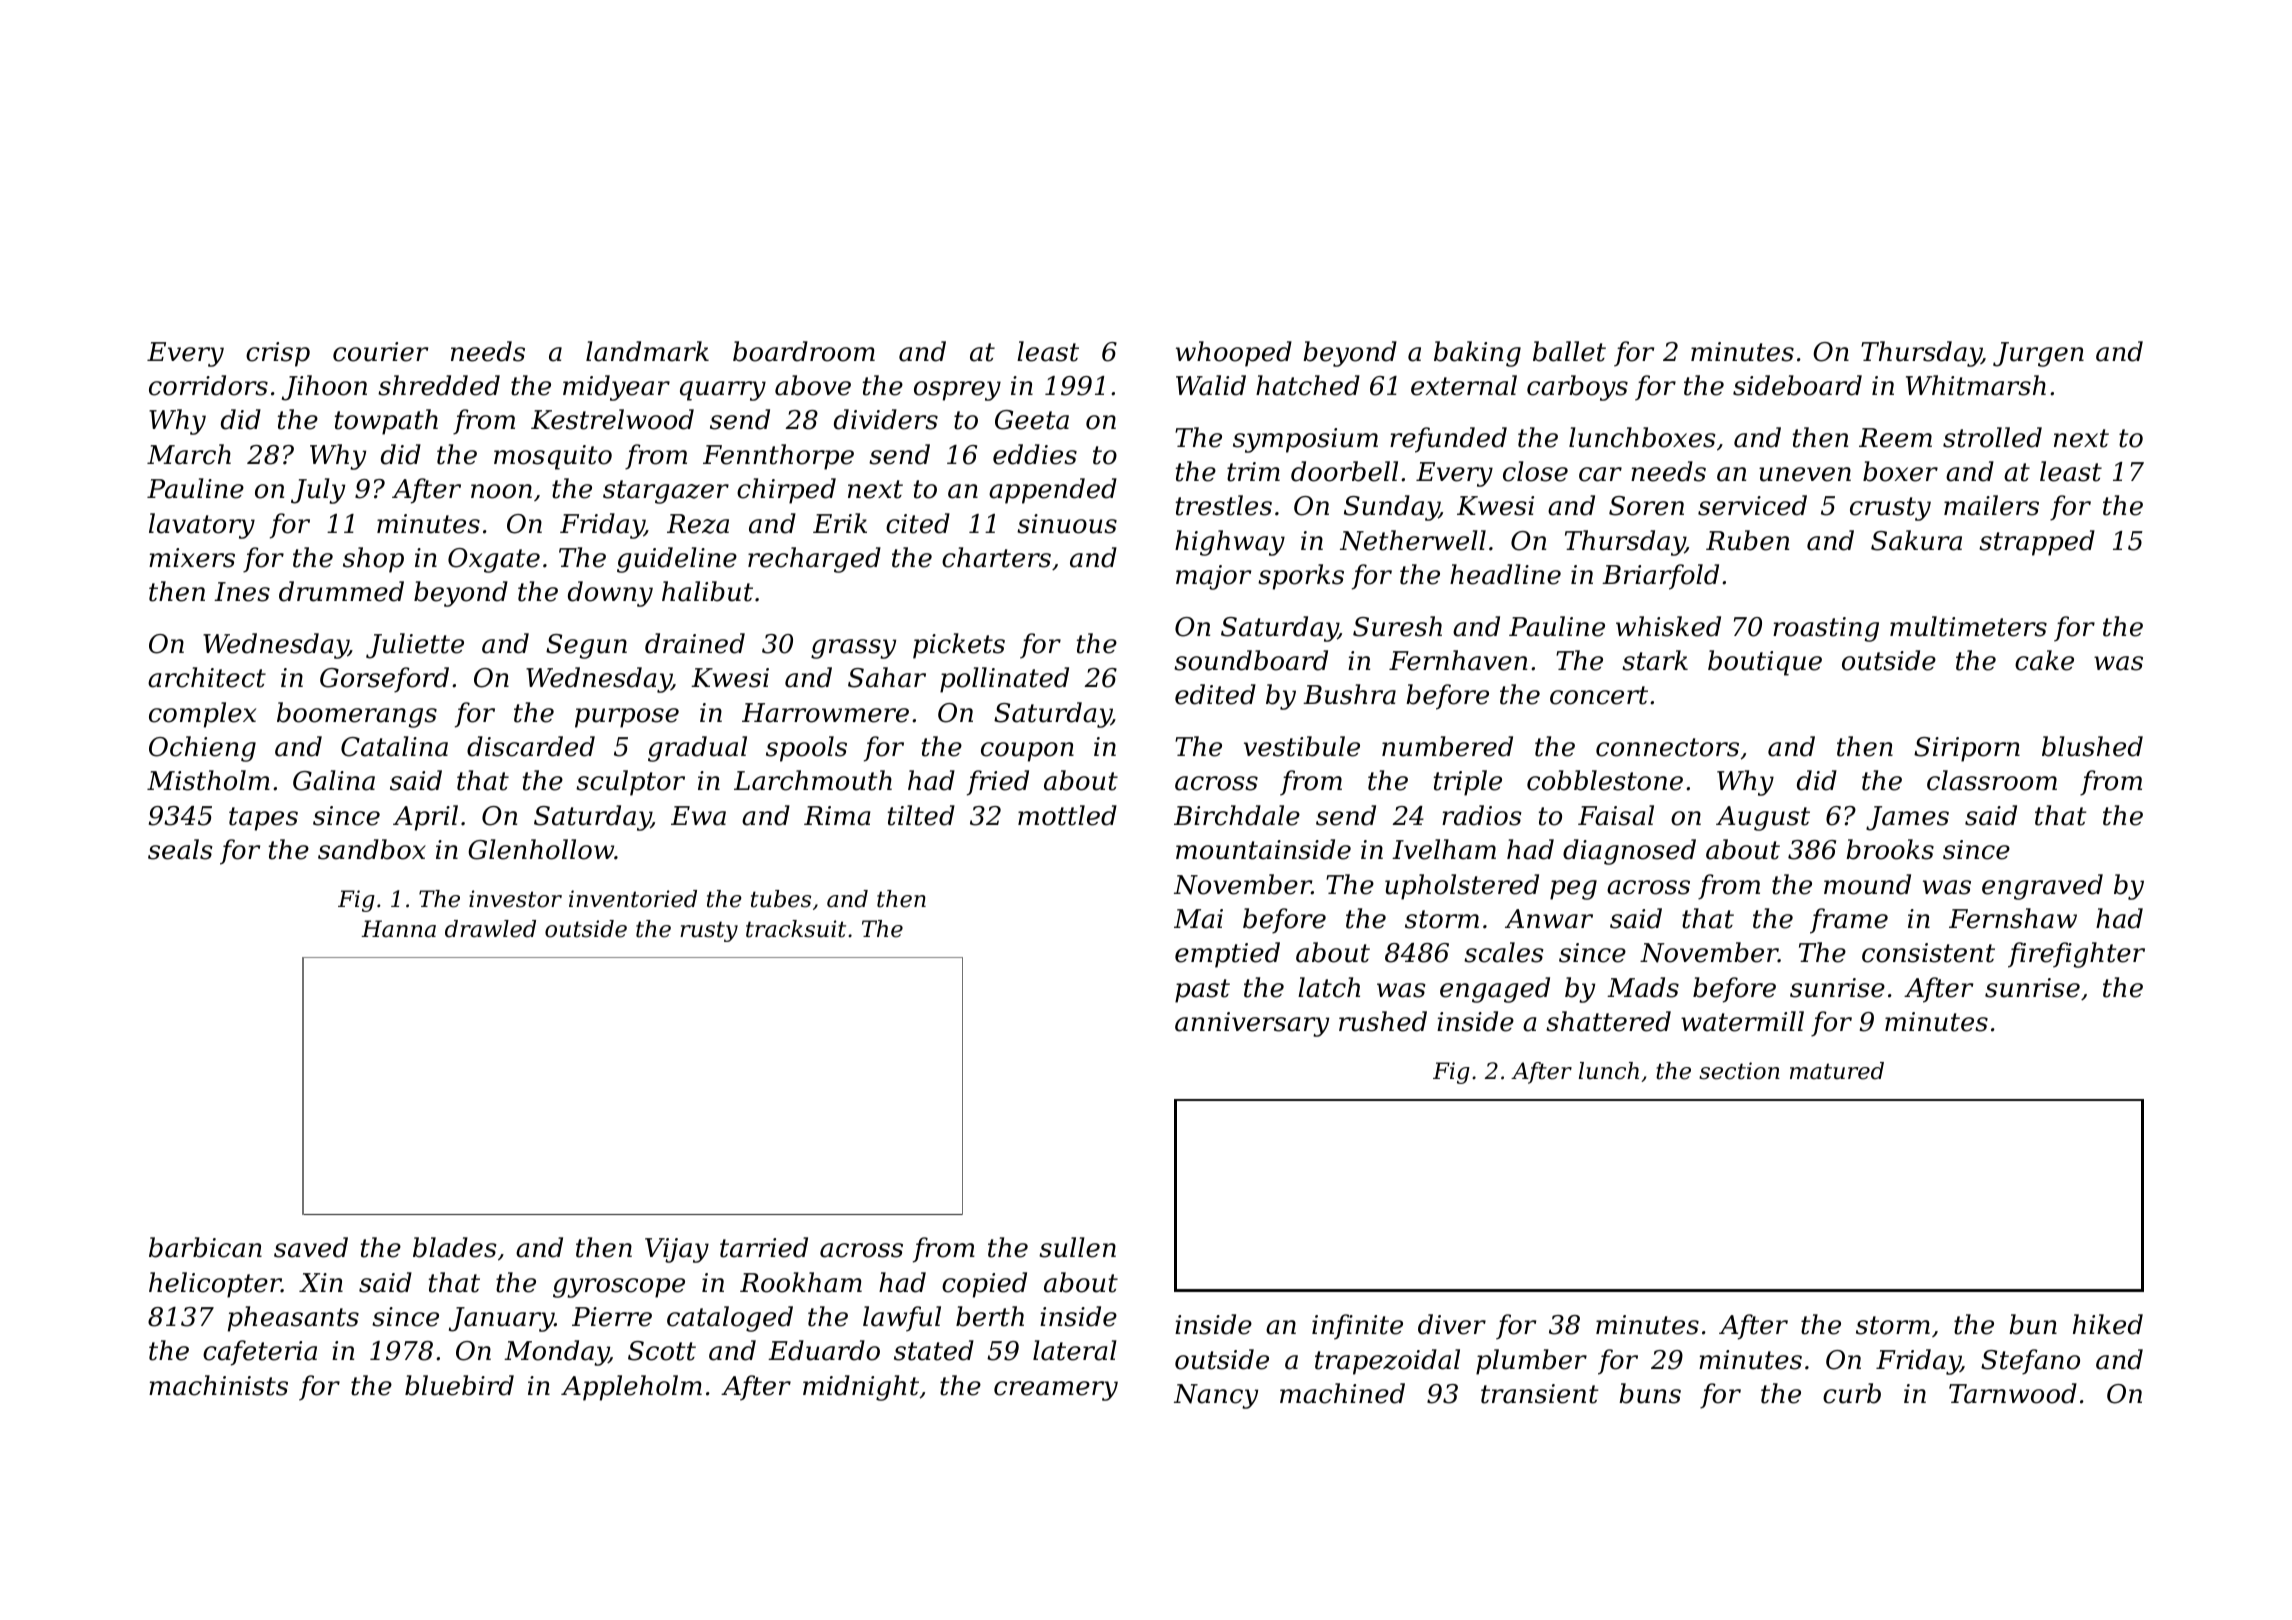  Describe the element at coordinates (2013, 918) in the screenshot. I see `Fernshaw` at that location.
